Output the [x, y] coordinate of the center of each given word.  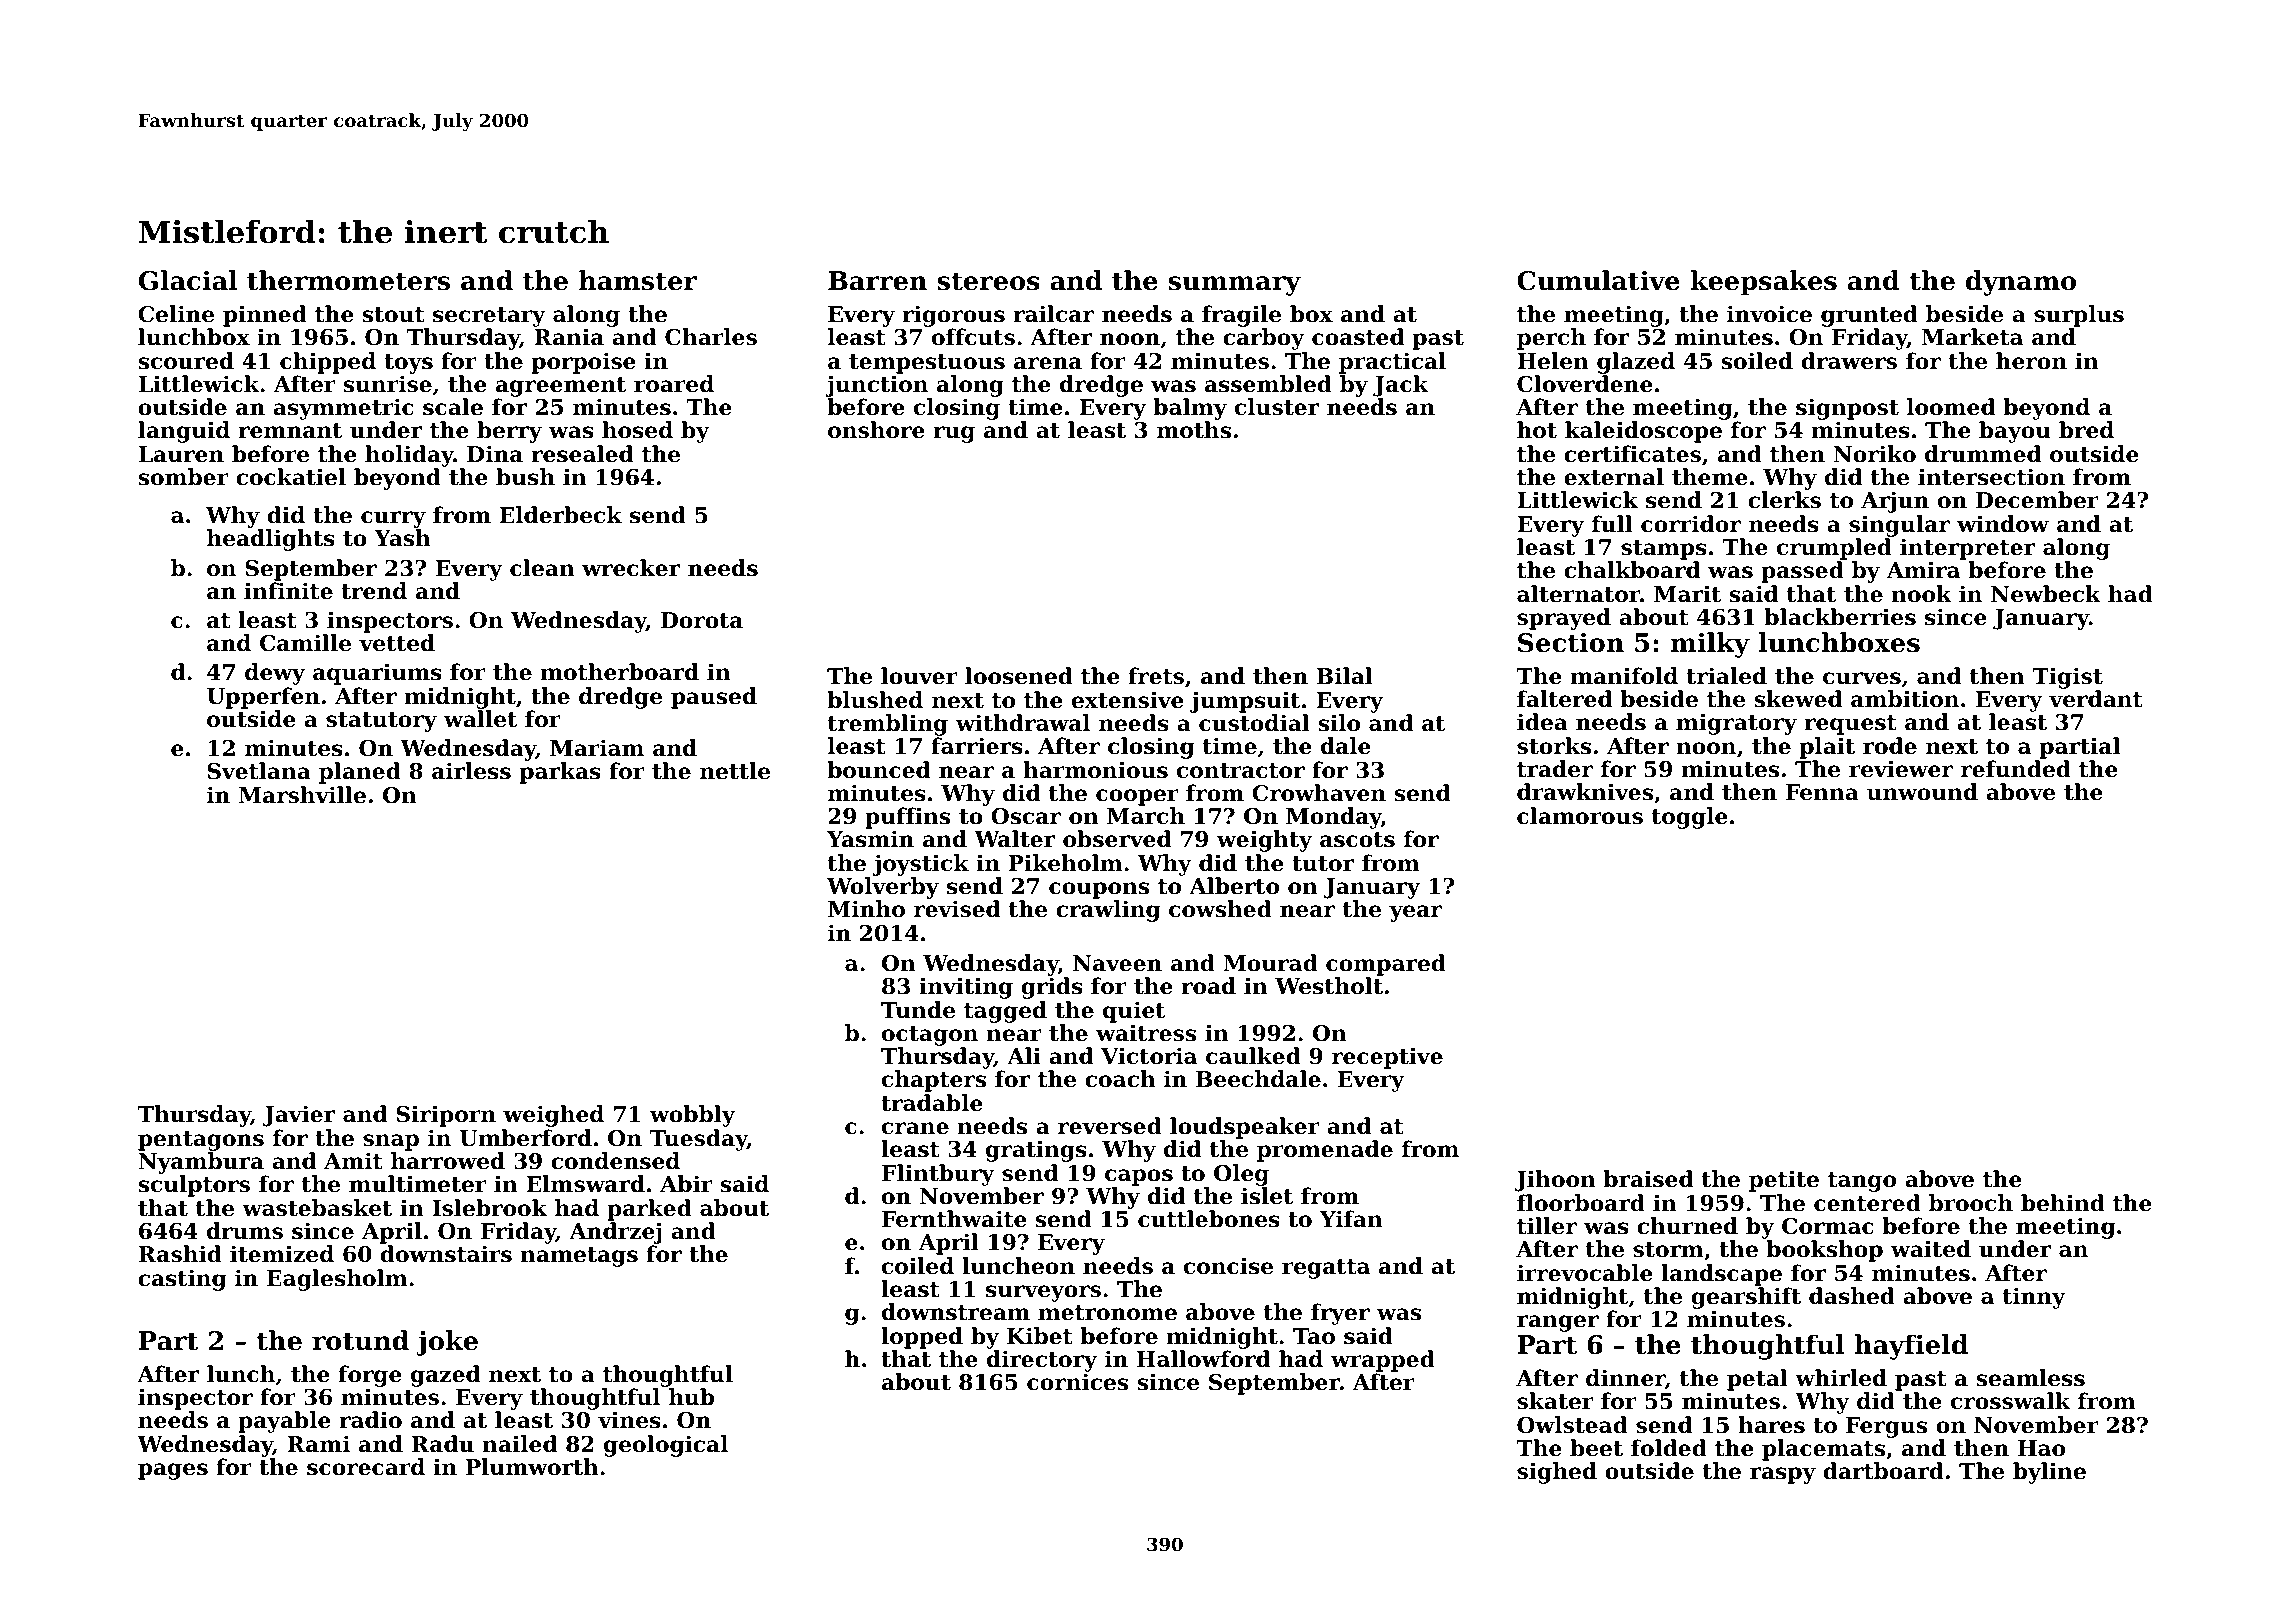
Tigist [2067, 678]
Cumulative [1598, 280]
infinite [288, 591]
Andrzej [615, 1233]
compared [1386, 965]
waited [1931, 1249]
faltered [1564, 699]
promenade [1325, 1151]
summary [1234, 286]
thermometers [348, 280]
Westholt [1329, 986]
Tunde [918, 1010]
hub [691, 1397]
